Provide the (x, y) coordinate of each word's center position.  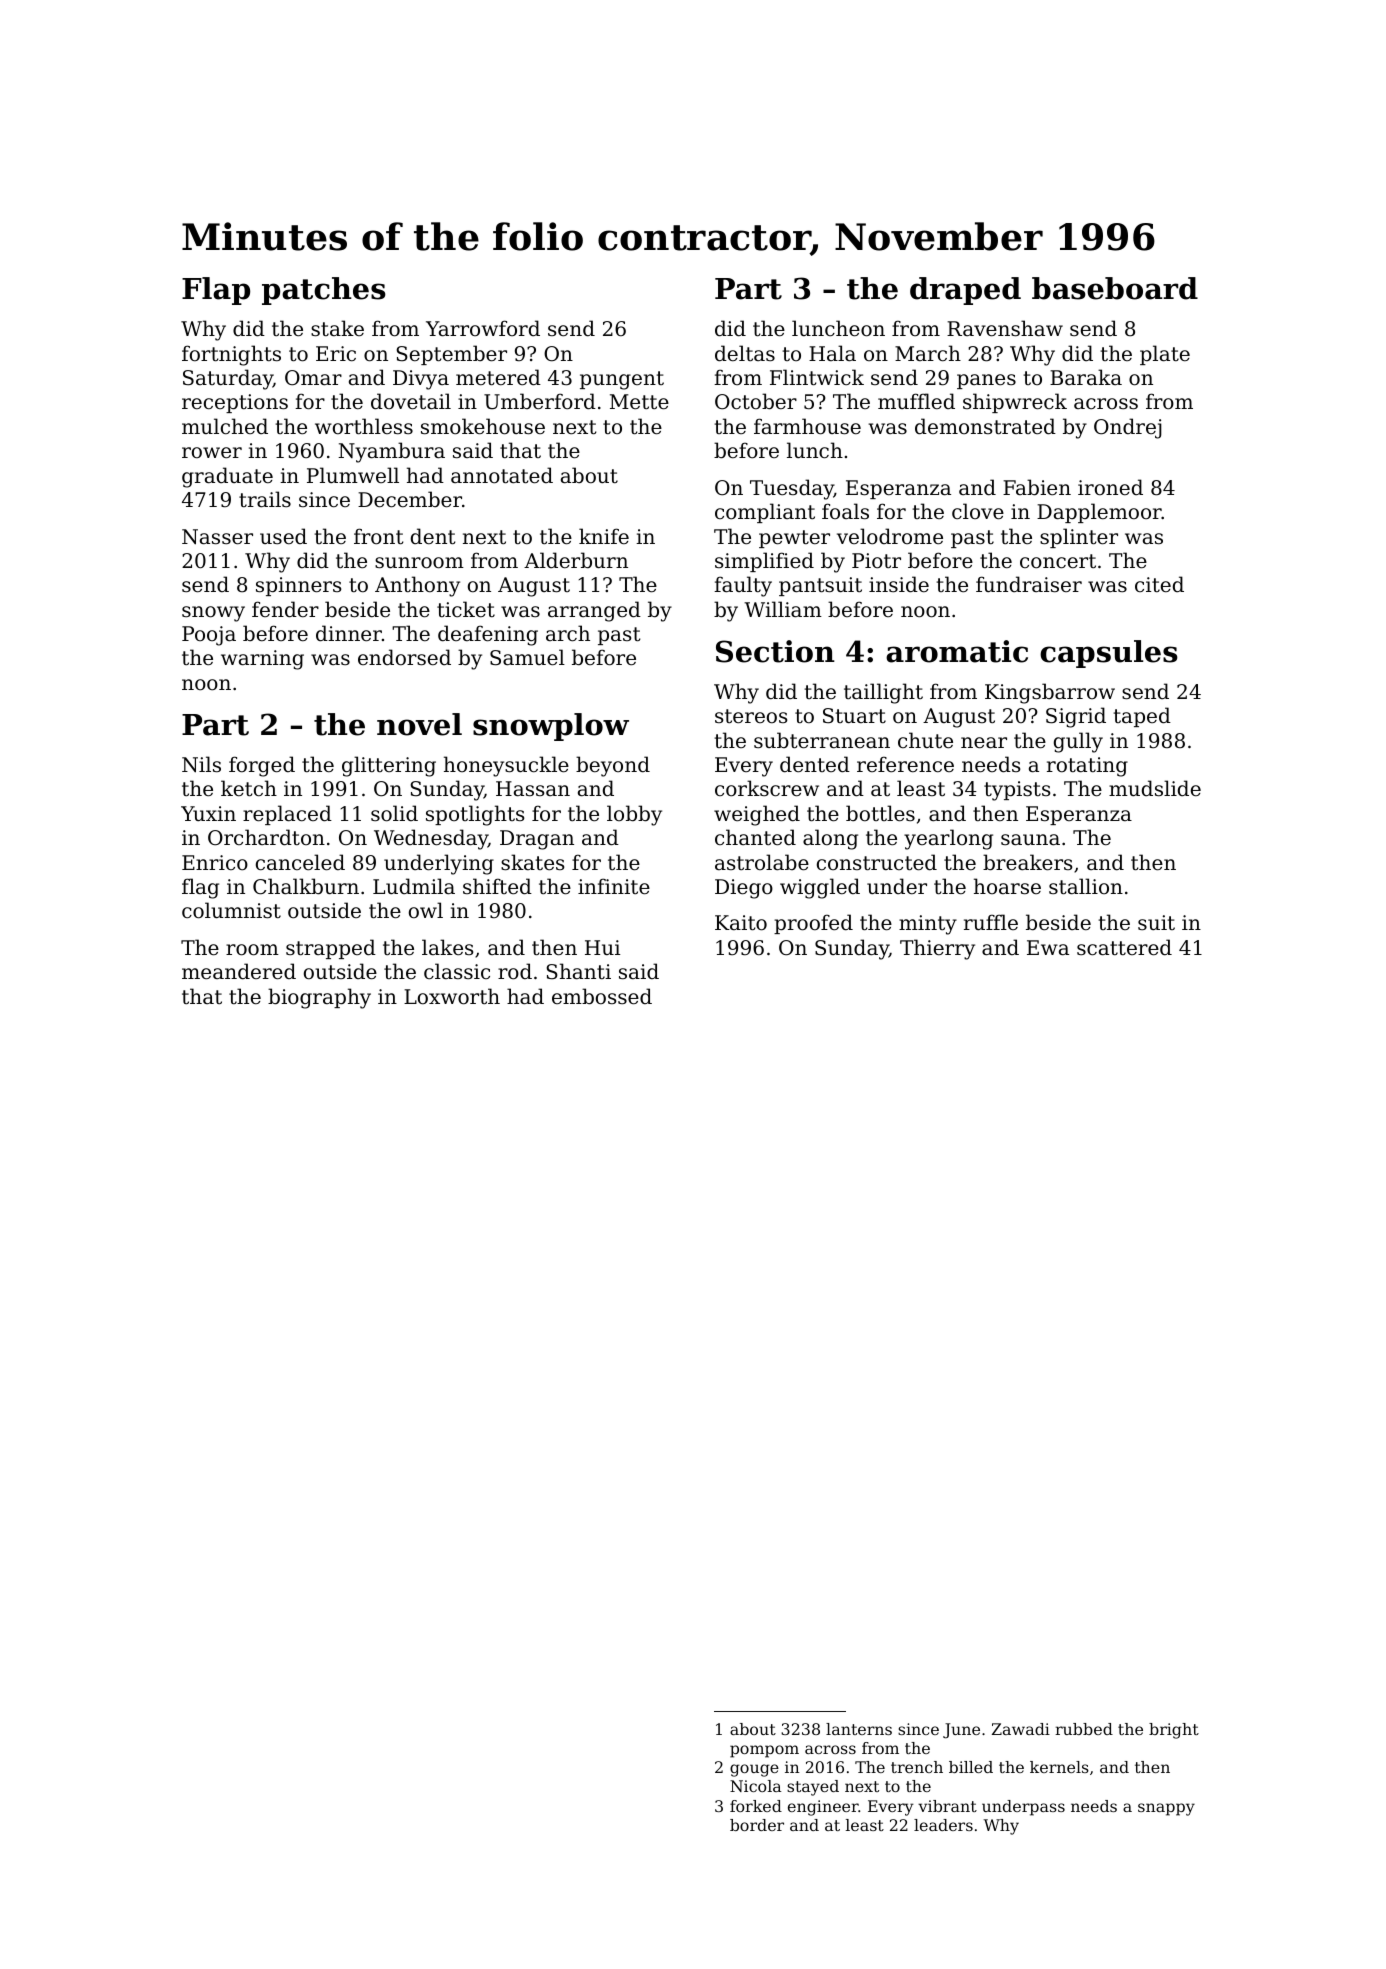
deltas (745, 353)
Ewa (1048, 948)
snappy (1166, 1809)
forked (756, 1806)
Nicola (755, 1786)
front (378, 536)
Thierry (937, 949)
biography (319, 998)
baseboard (1115, 288)
